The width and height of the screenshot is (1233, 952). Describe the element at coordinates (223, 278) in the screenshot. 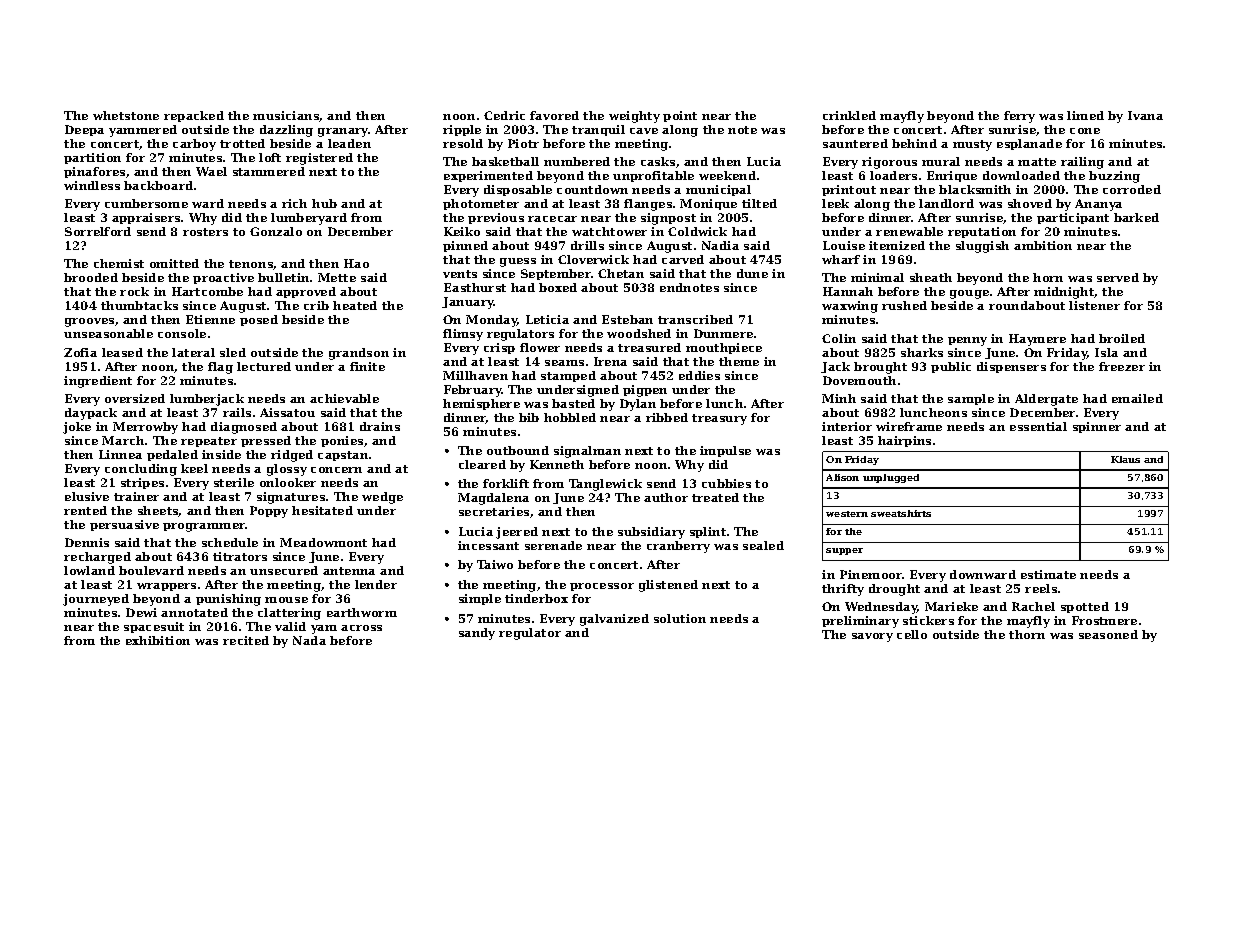

I see `proactive` at that location.
